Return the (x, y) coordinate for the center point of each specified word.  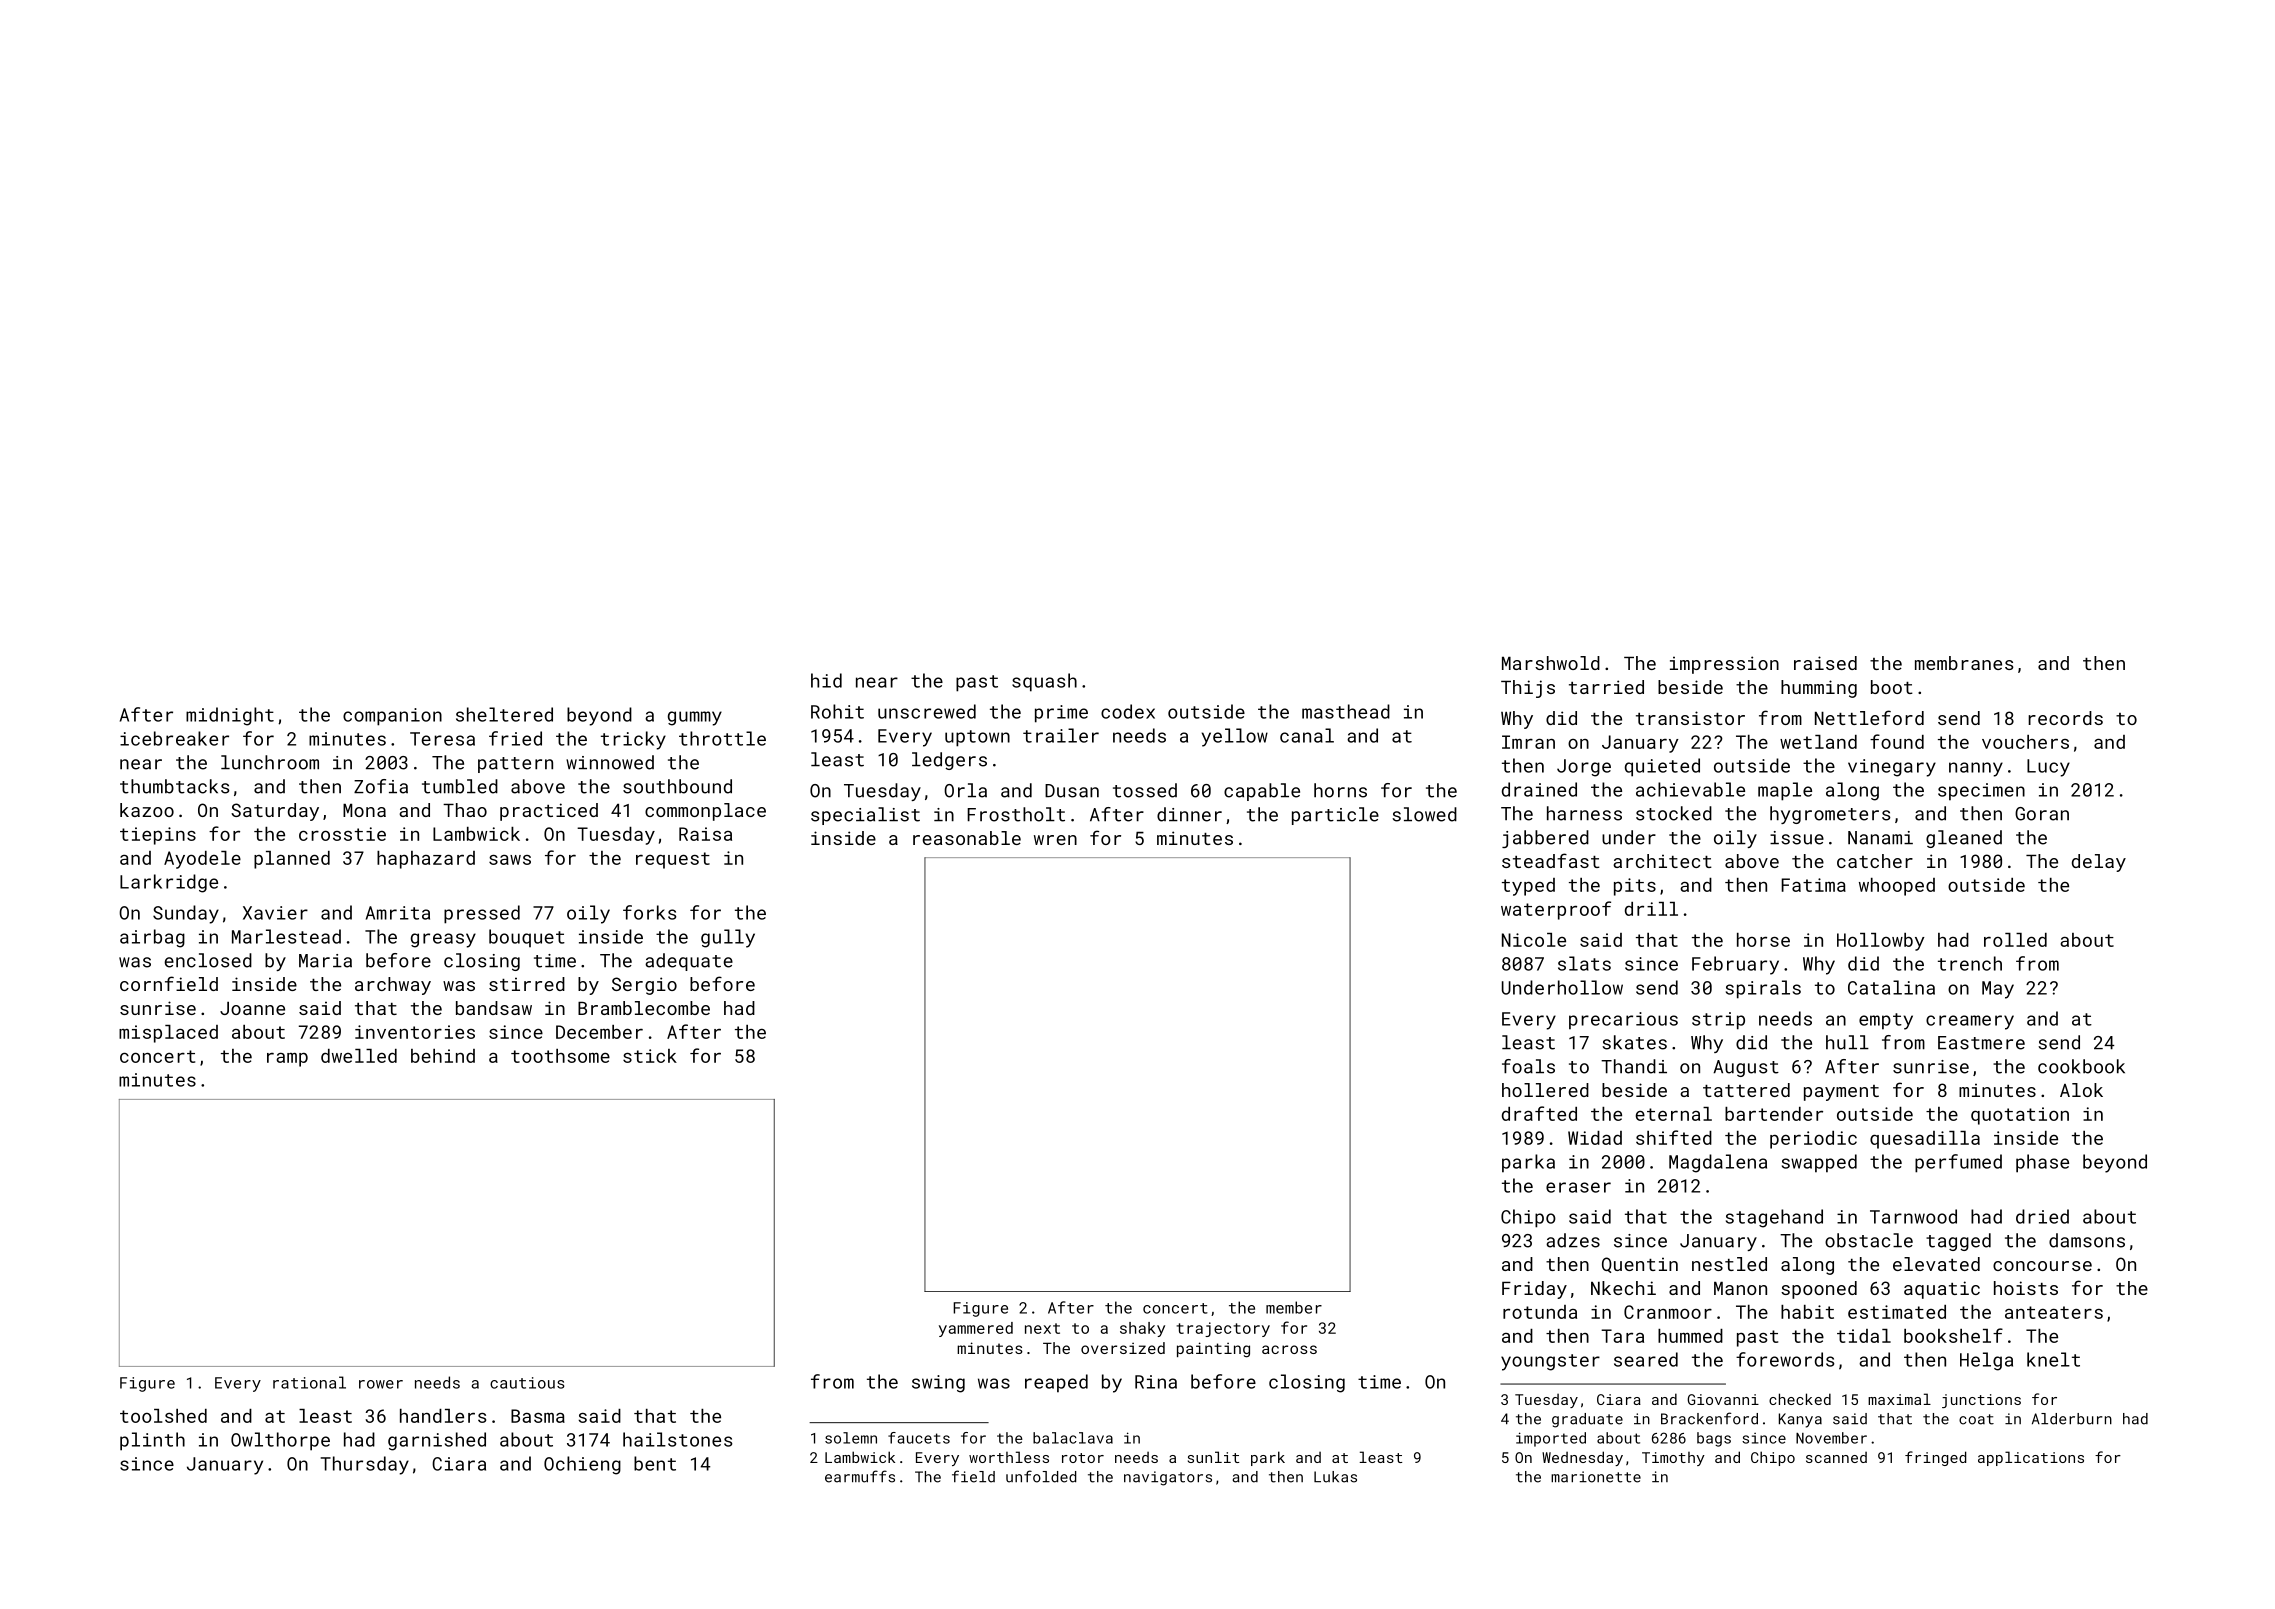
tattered (1746, 1090)
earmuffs (860, 1476)
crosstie (342, 834)
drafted (1539, 1113)
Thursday (365, 1465)
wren (1055, 840)
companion (392, 717)
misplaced (168, 1034)
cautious (527, 1383)
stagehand (1774, 1218)
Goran (2042, 814)
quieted (1662, 767)
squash (1044, 682)
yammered (976, 1329)
